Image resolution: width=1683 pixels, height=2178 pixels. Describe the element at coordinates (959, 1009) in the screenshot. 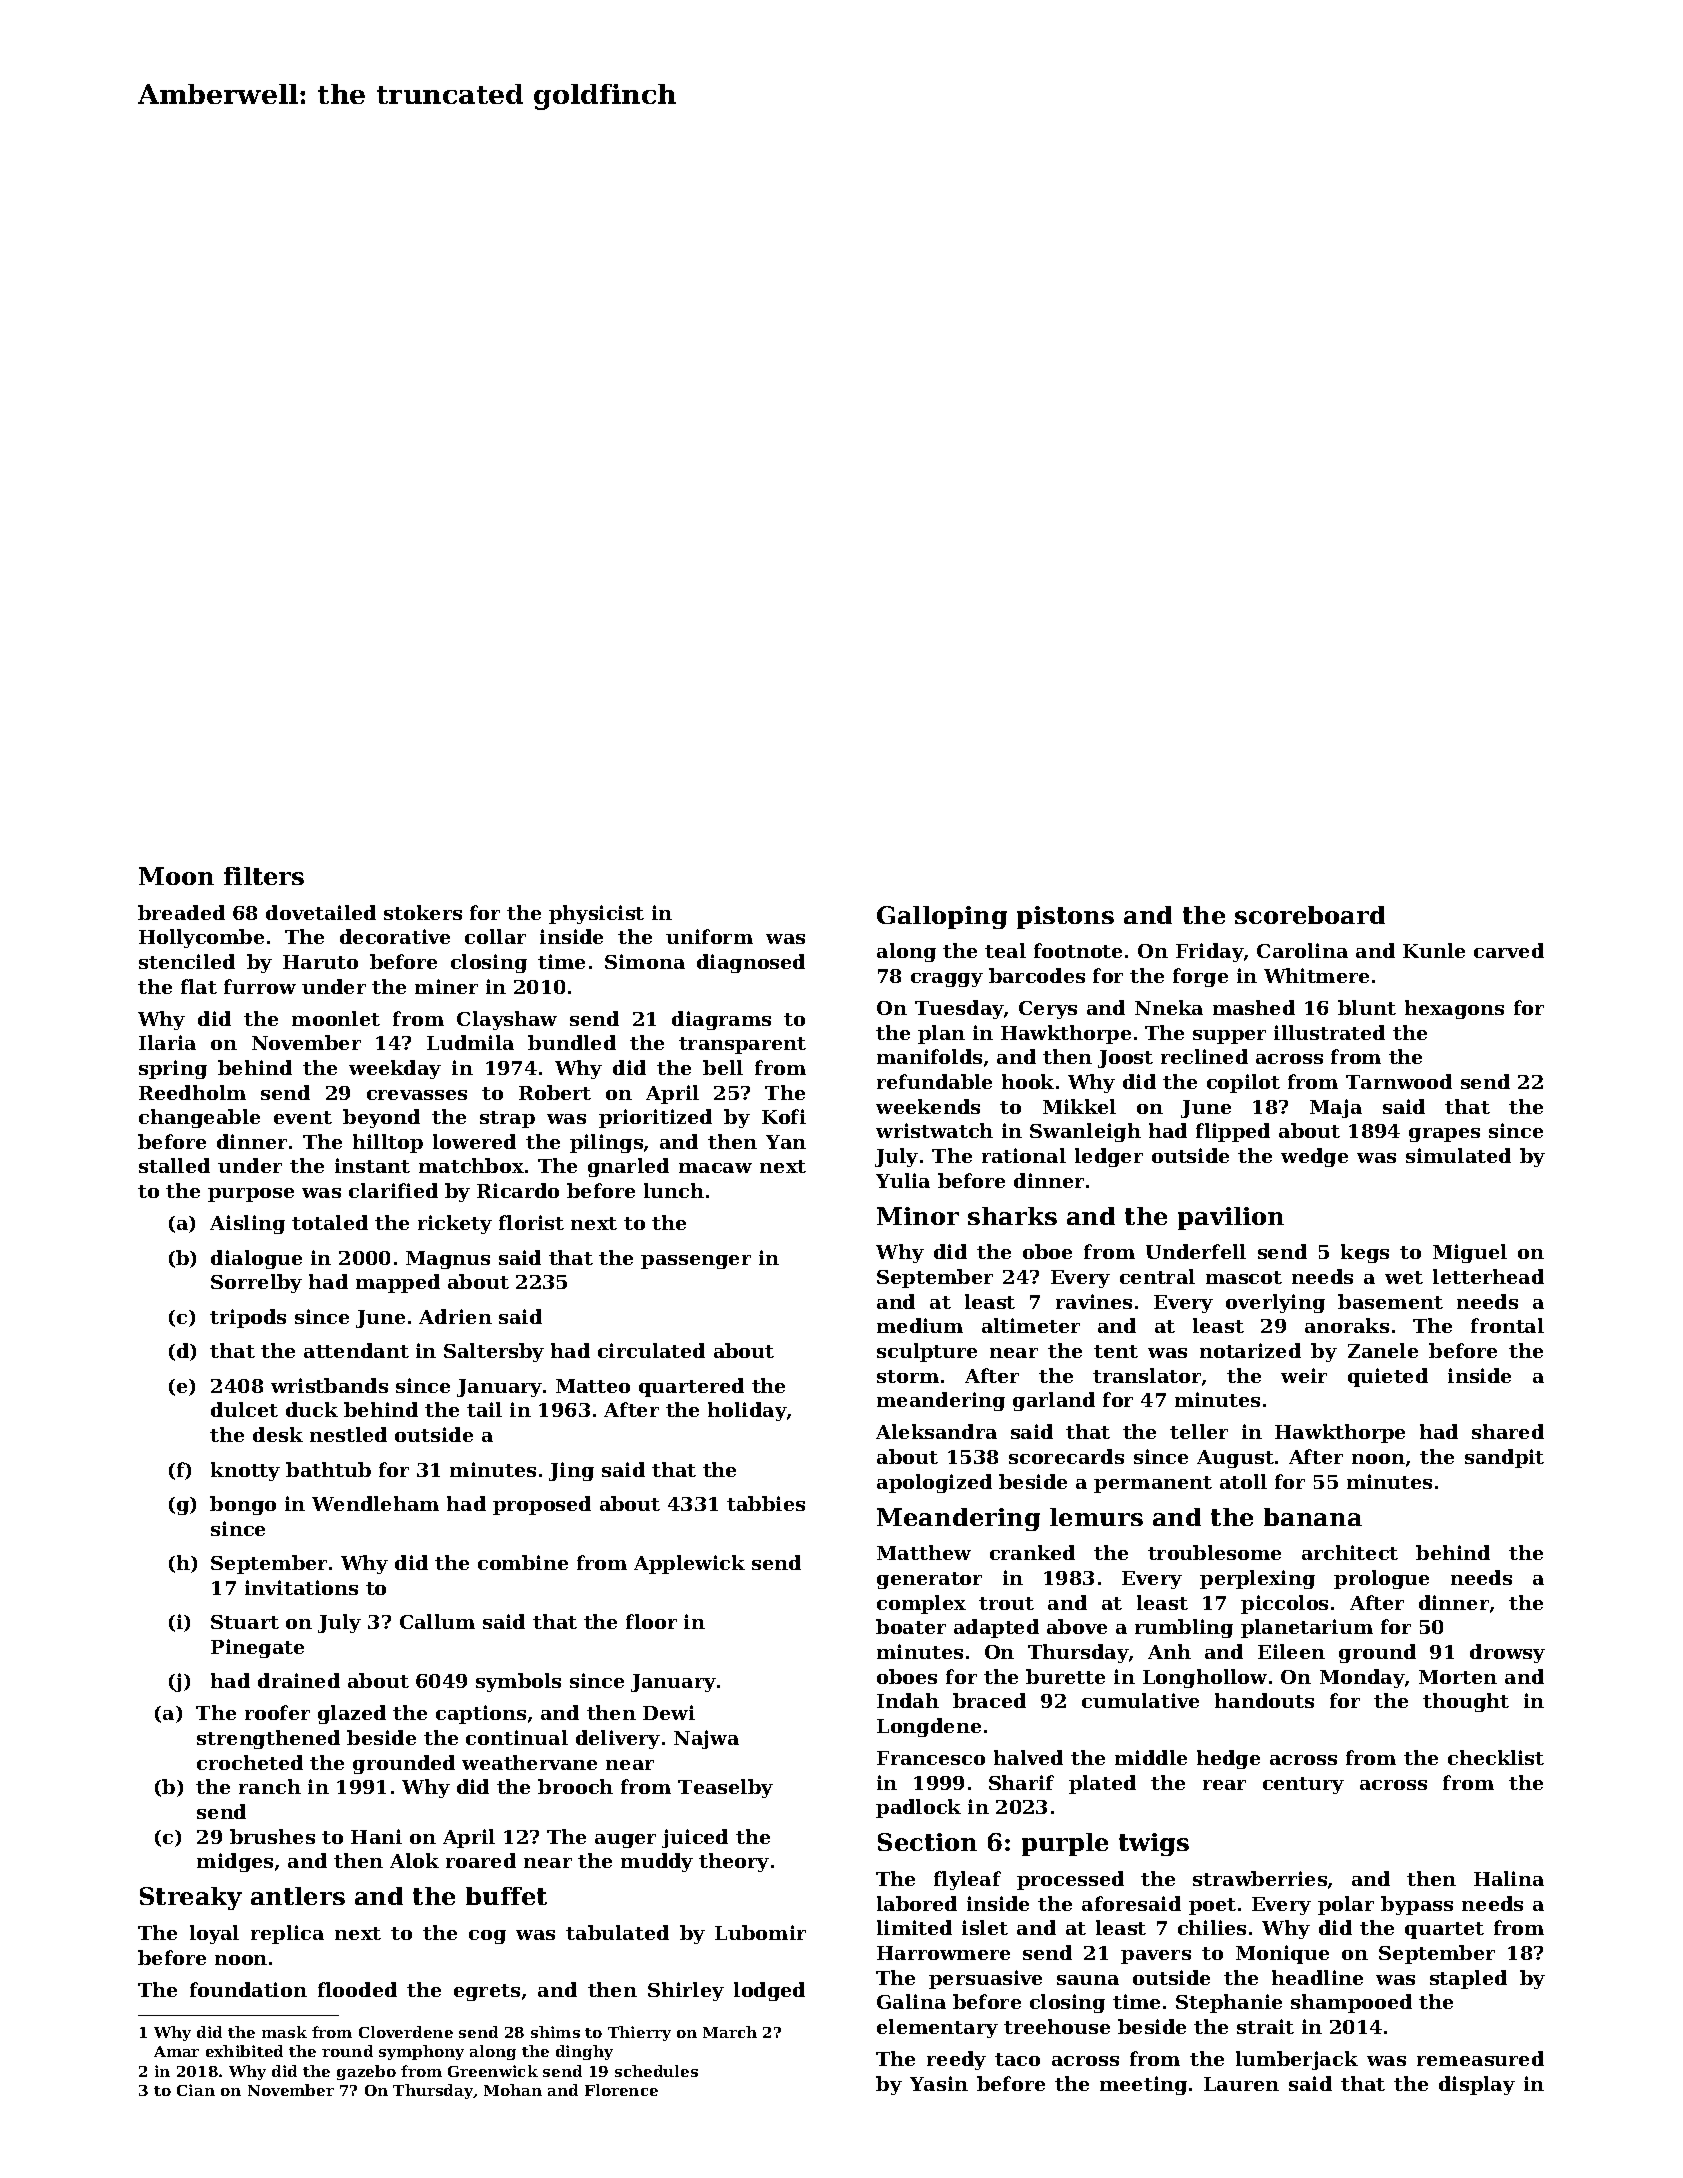

I see `Tuesday` at that location.
